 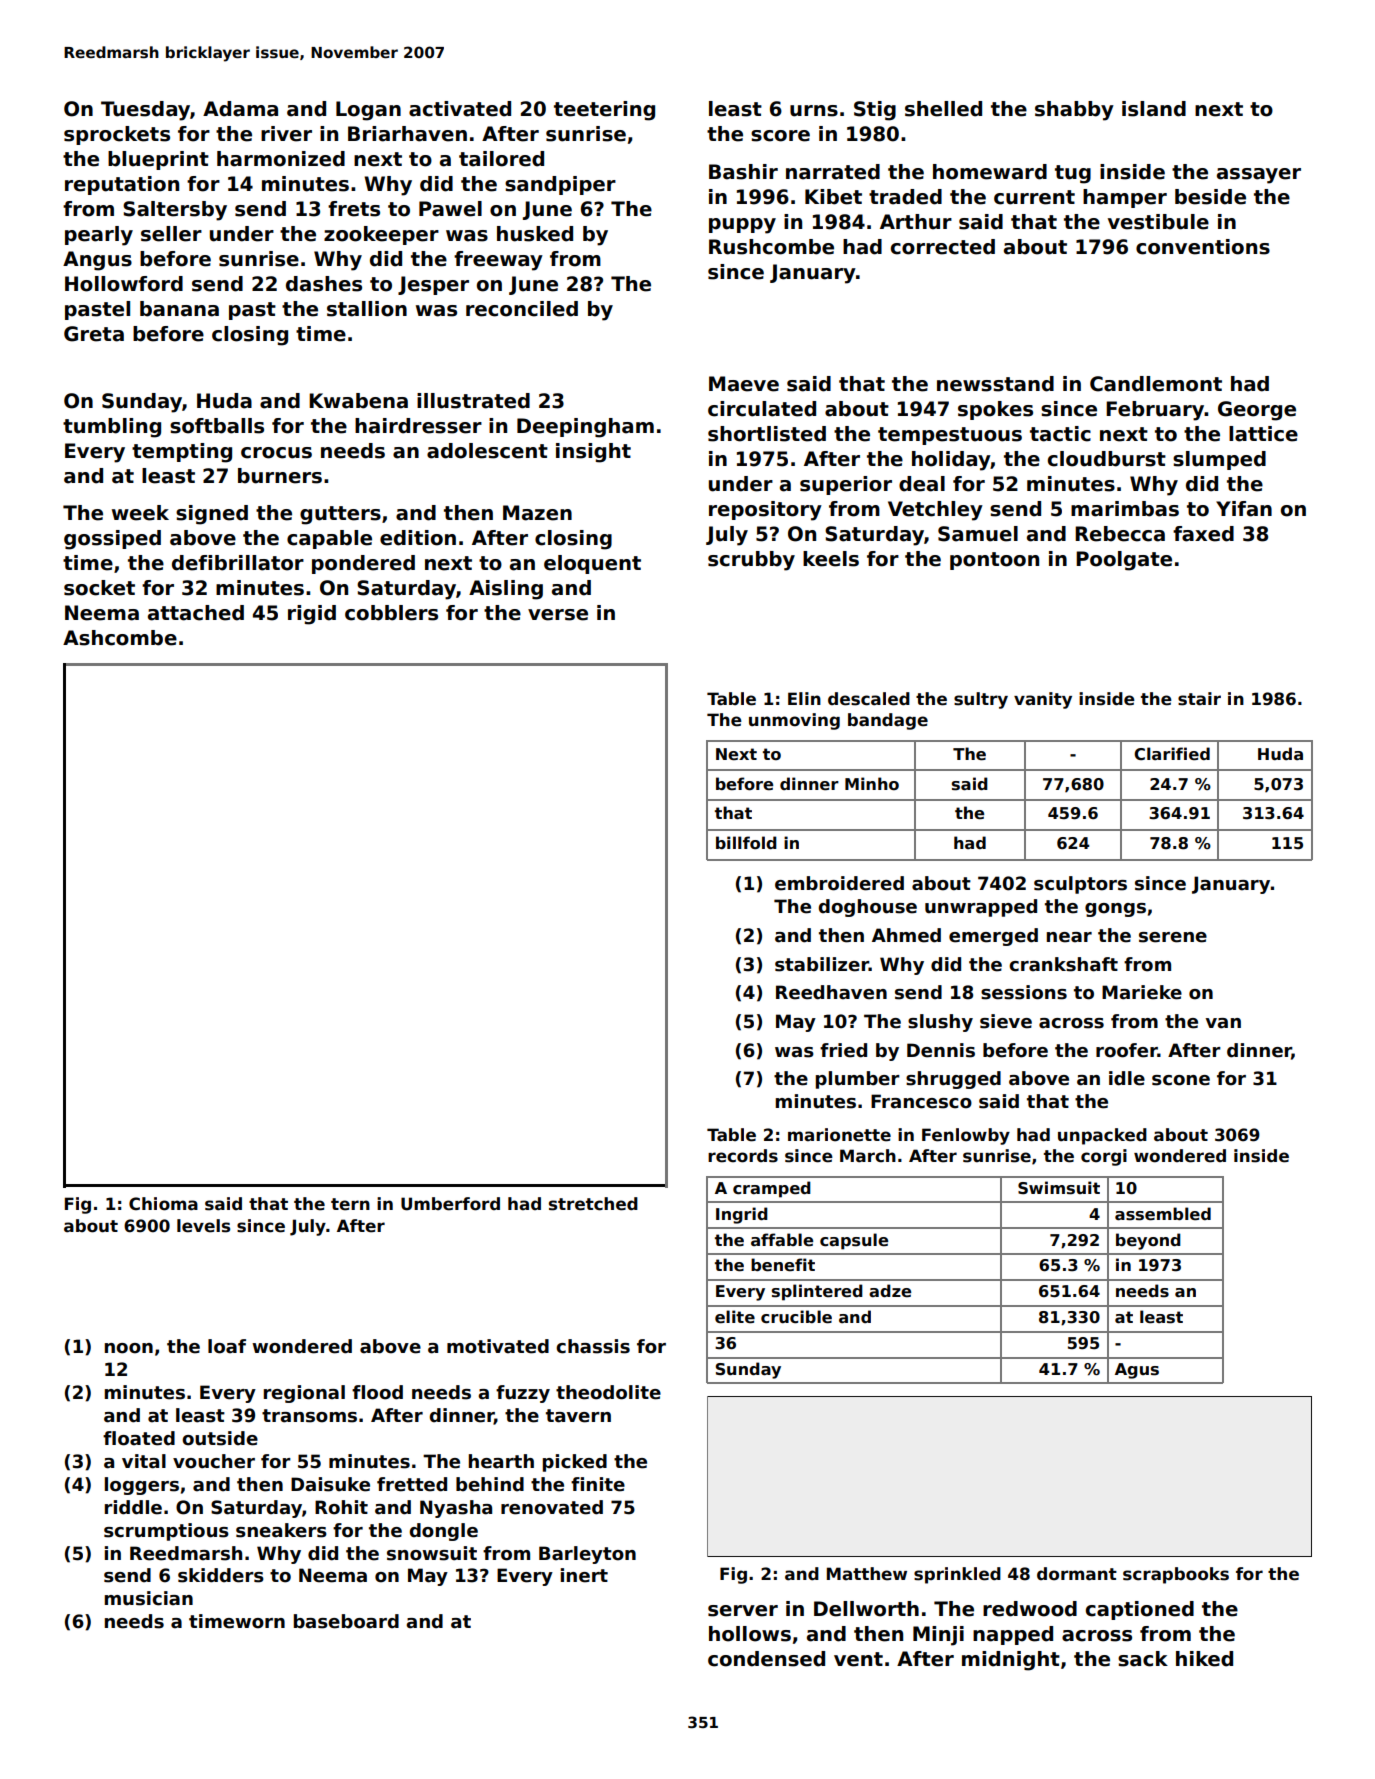 I want to click on shabby, so click(x=1074, y=111).
